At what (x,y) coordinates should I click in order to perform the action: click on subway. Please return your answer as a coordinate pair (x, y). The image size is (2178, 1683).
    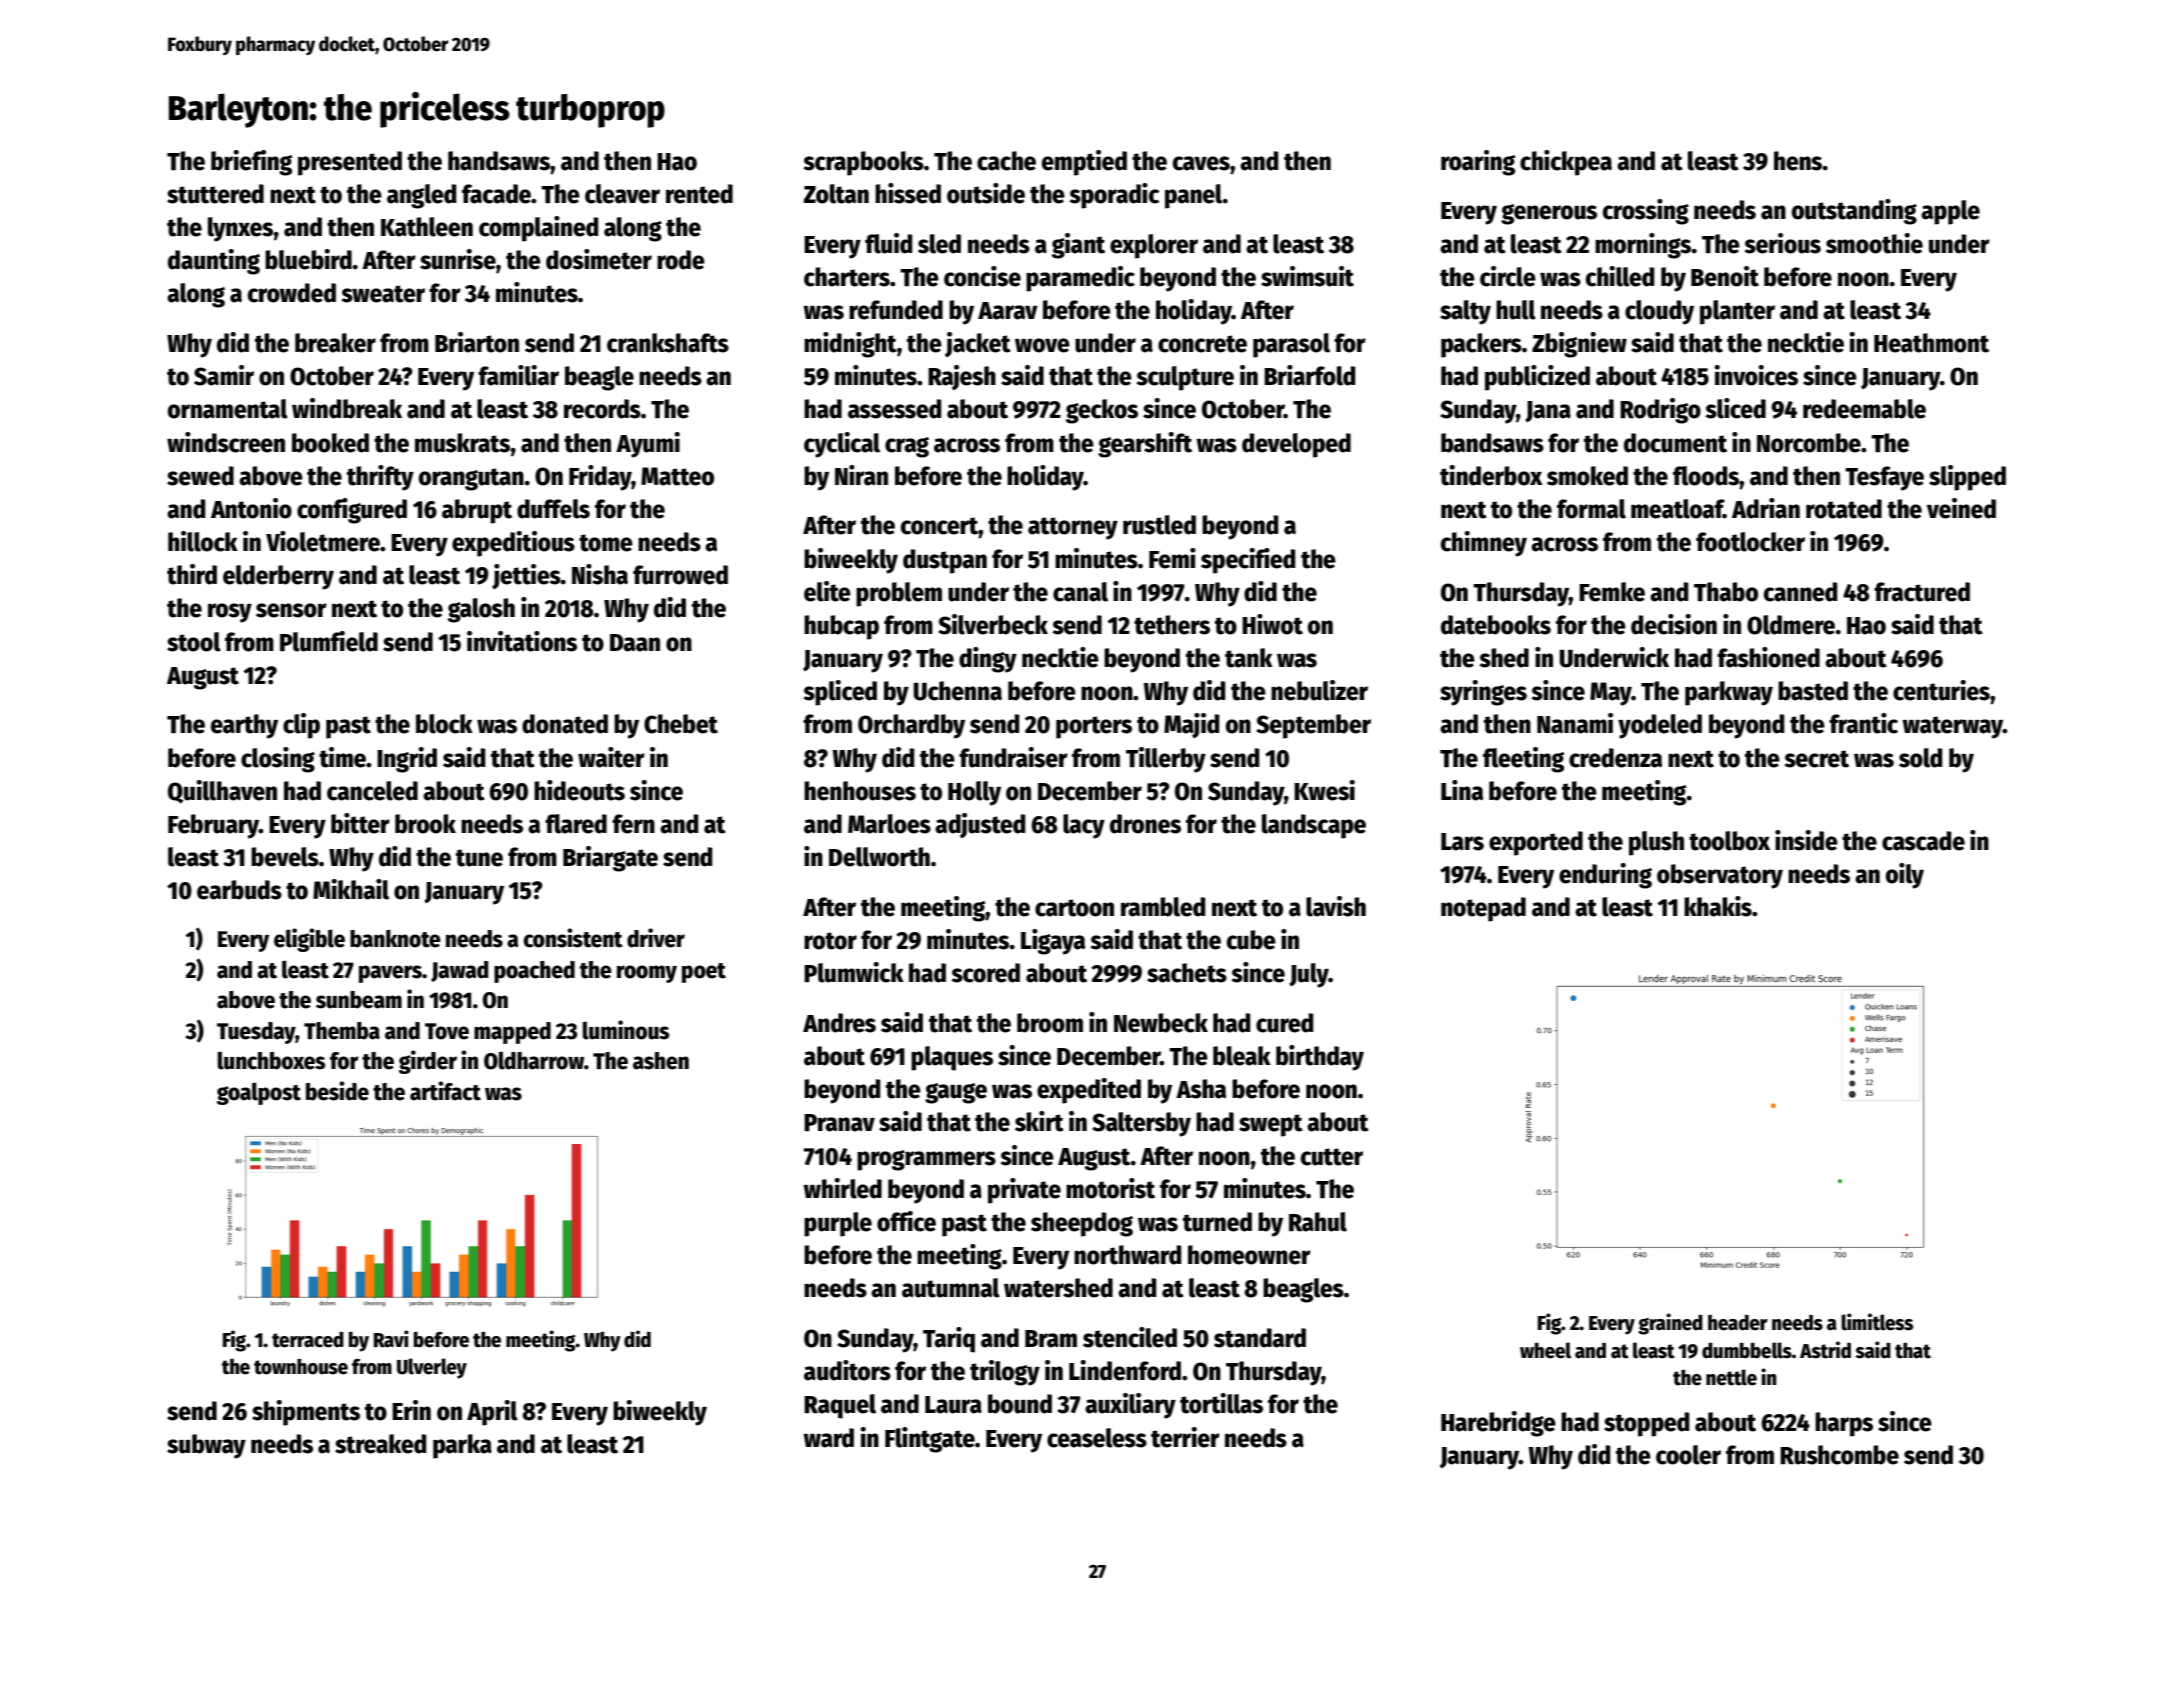
    Looking at the image, I should click on (206, 1446).
